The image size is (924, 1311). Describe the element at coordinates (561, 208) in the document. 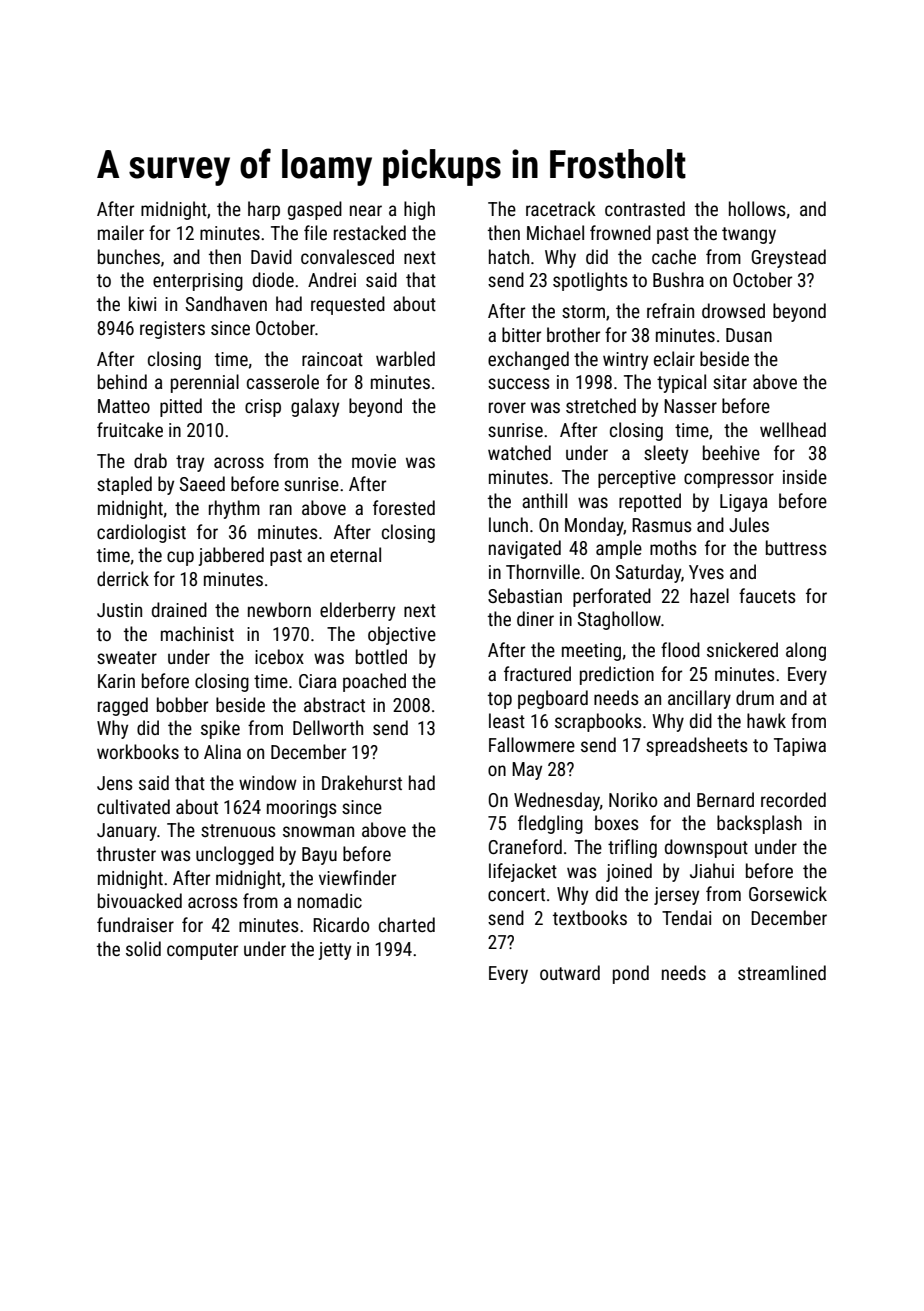

I see `racetrack` at that location.
